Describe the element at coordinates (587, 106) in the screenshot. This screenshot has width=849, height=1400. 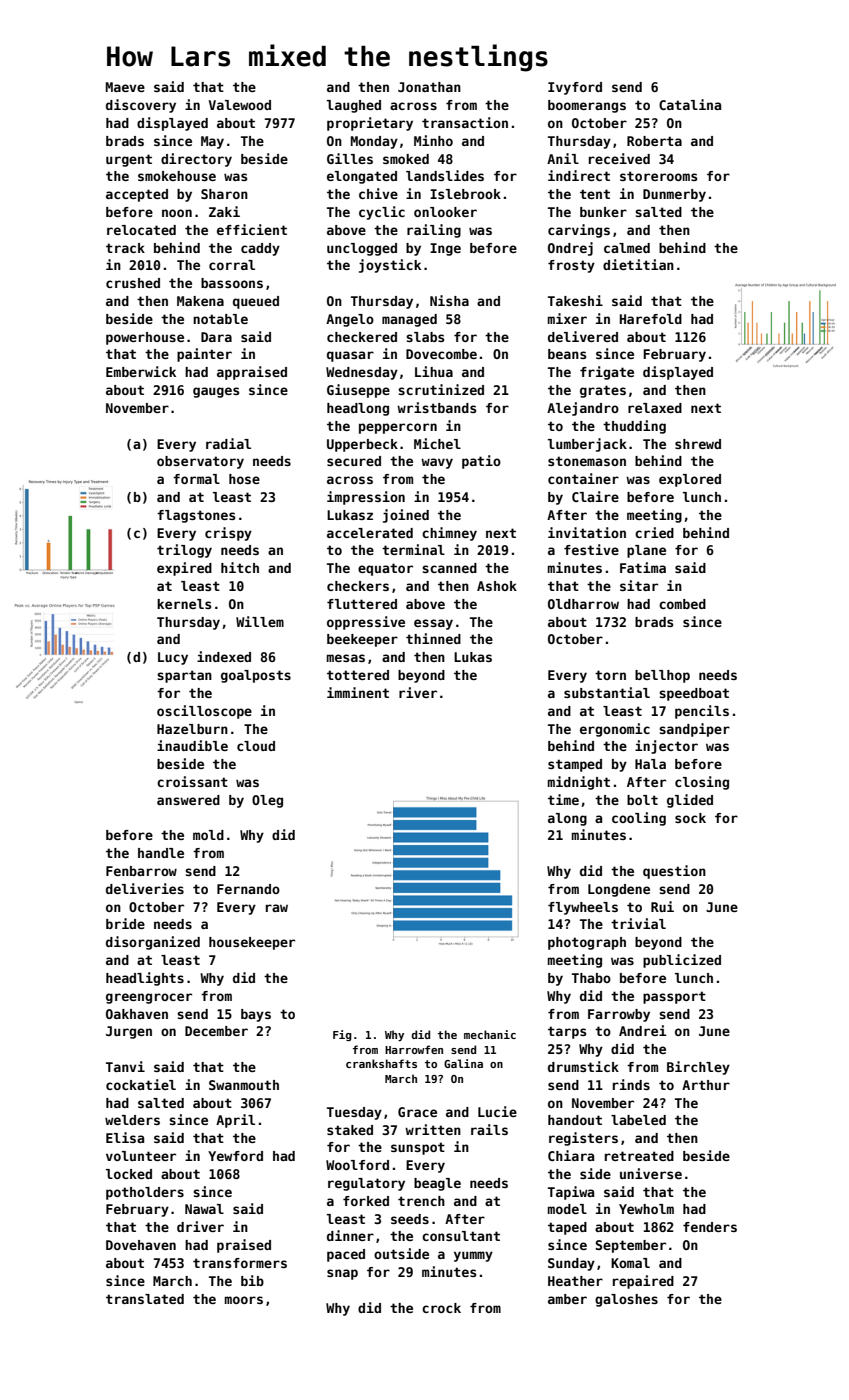
I see `boomerangs` at that location.
